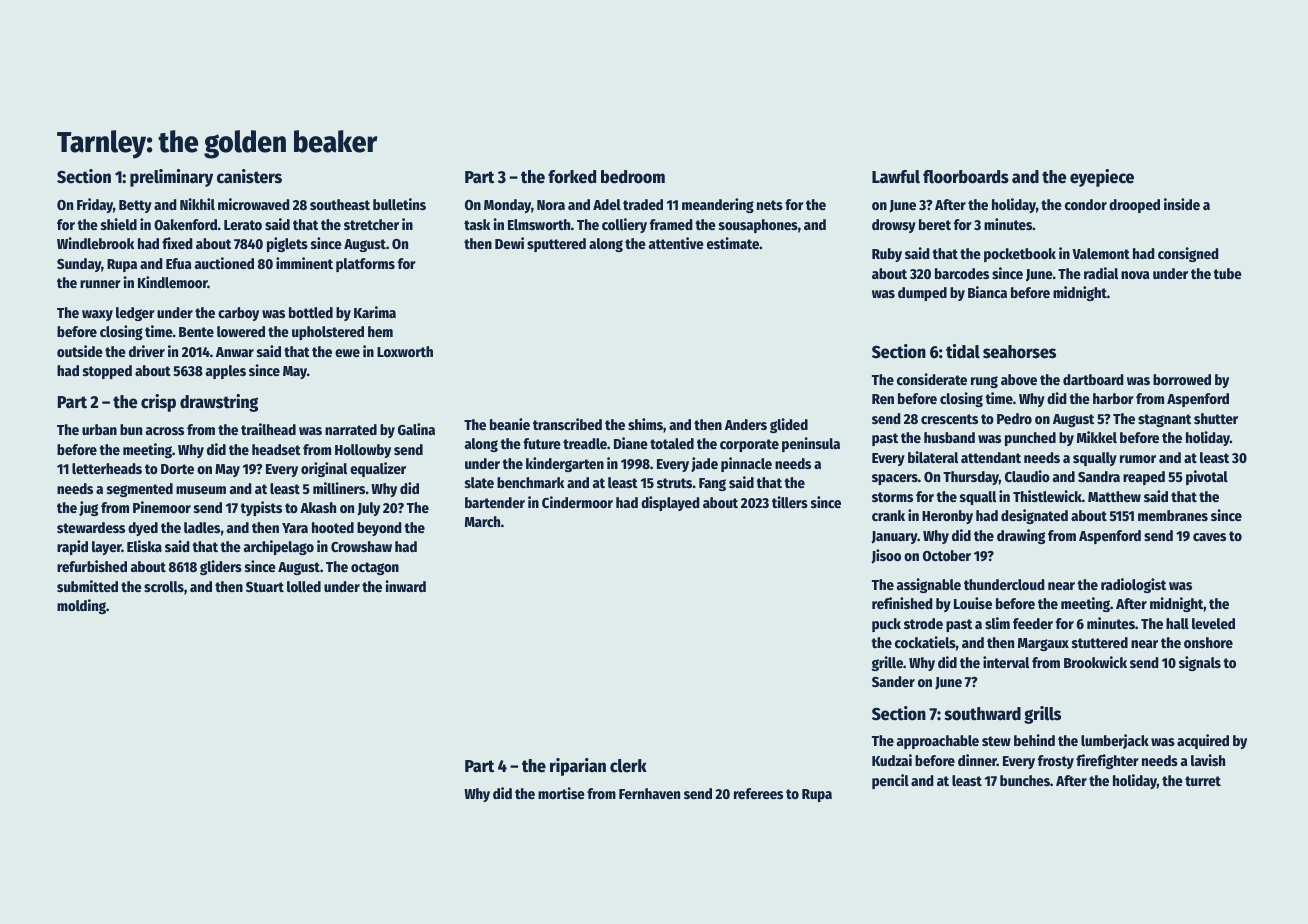 The height and width of the screenshot is (924, 1308). What do you see at coordinates (671, 224) in the screenshot?
I see `framed` at bounding box center [671, 224].
